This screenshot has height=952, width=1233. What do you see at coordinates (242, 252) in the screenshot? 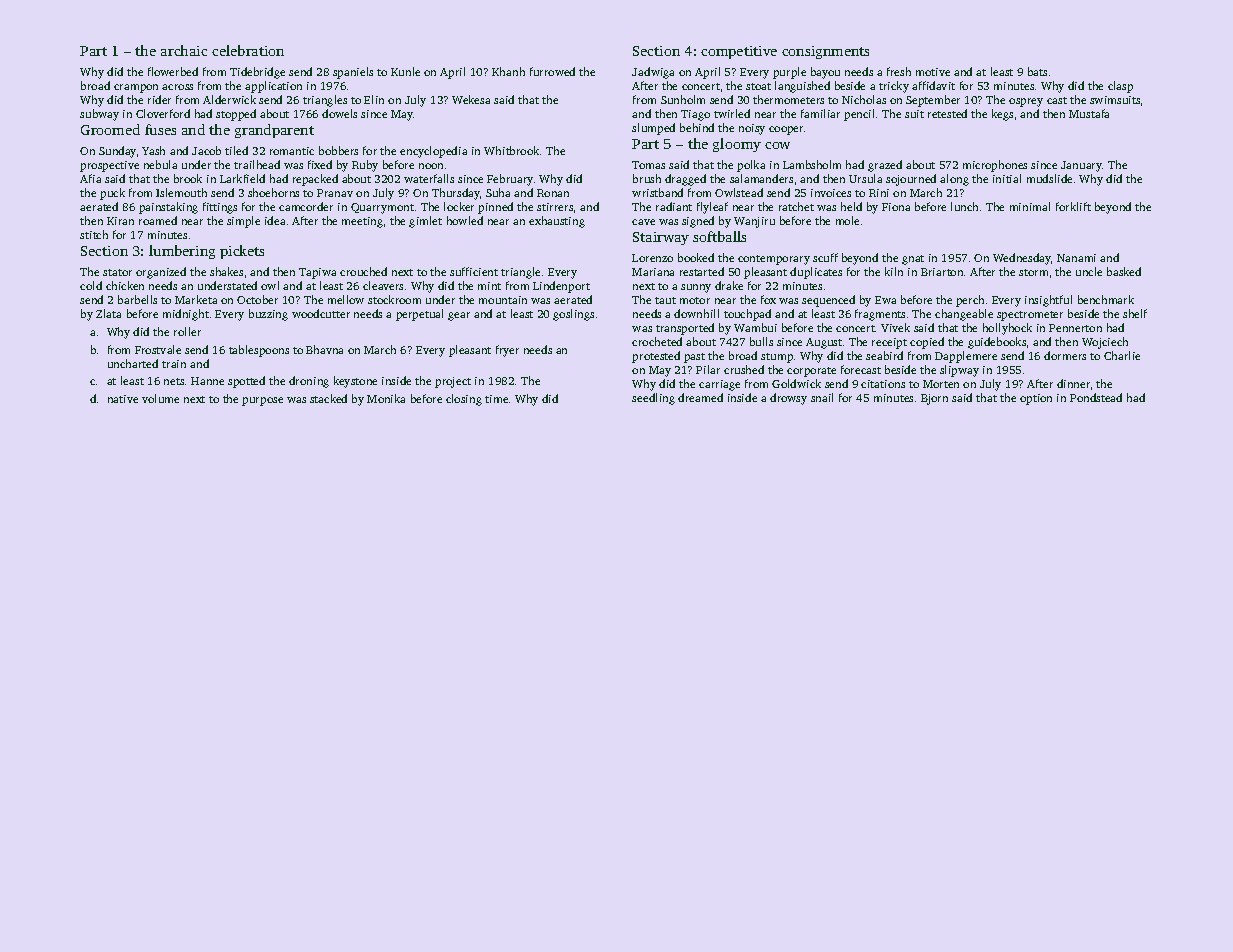
I see `pickets` at bounding box center [242, 252].
